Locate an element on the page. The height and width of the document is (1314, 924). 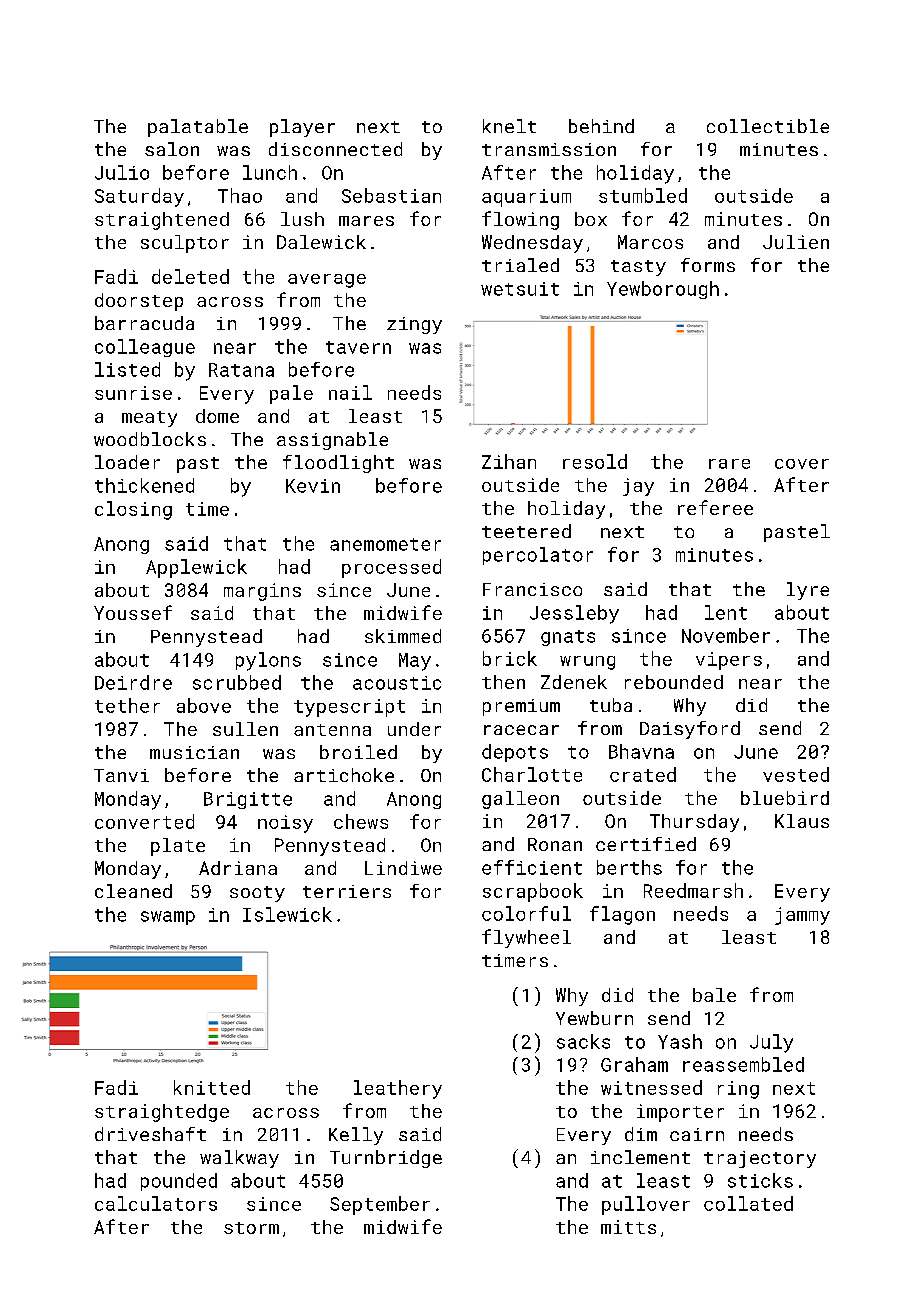
Youssef is located at coordinates (133, 612).
